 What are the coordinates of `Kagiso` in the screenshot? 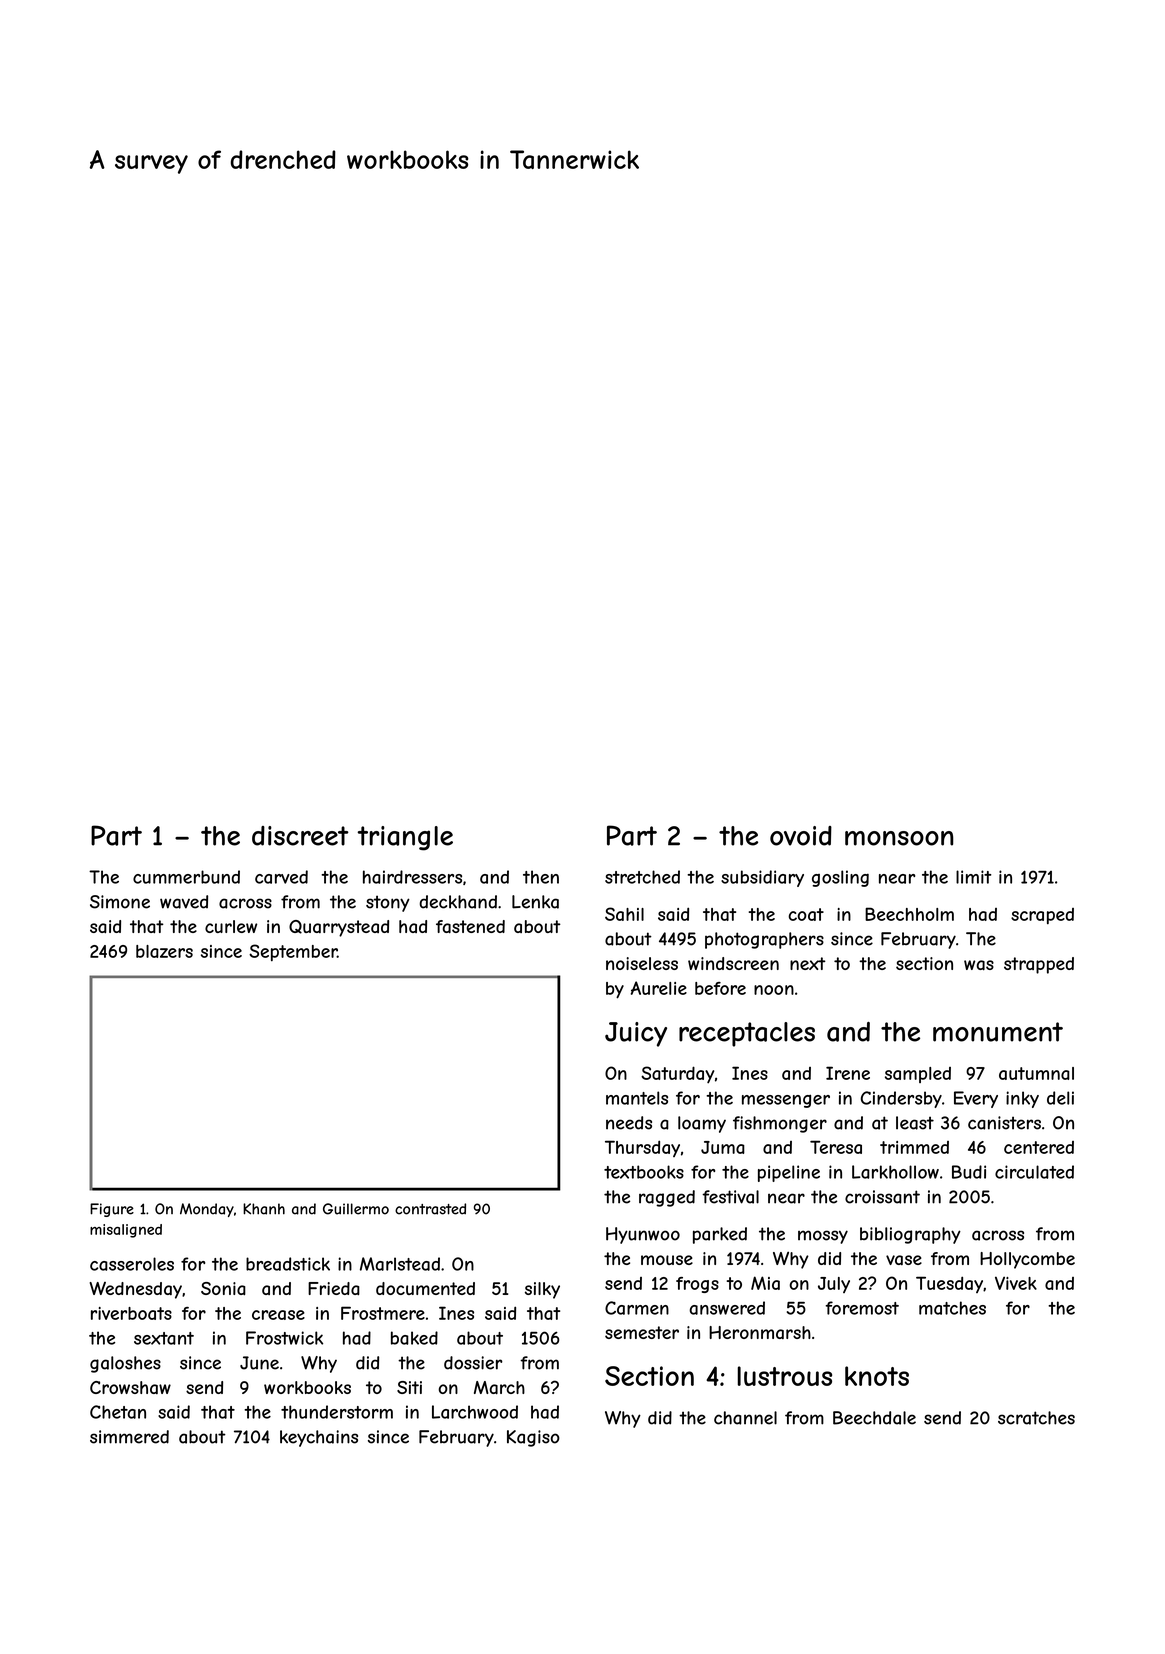 It's located at (533, 1438).
